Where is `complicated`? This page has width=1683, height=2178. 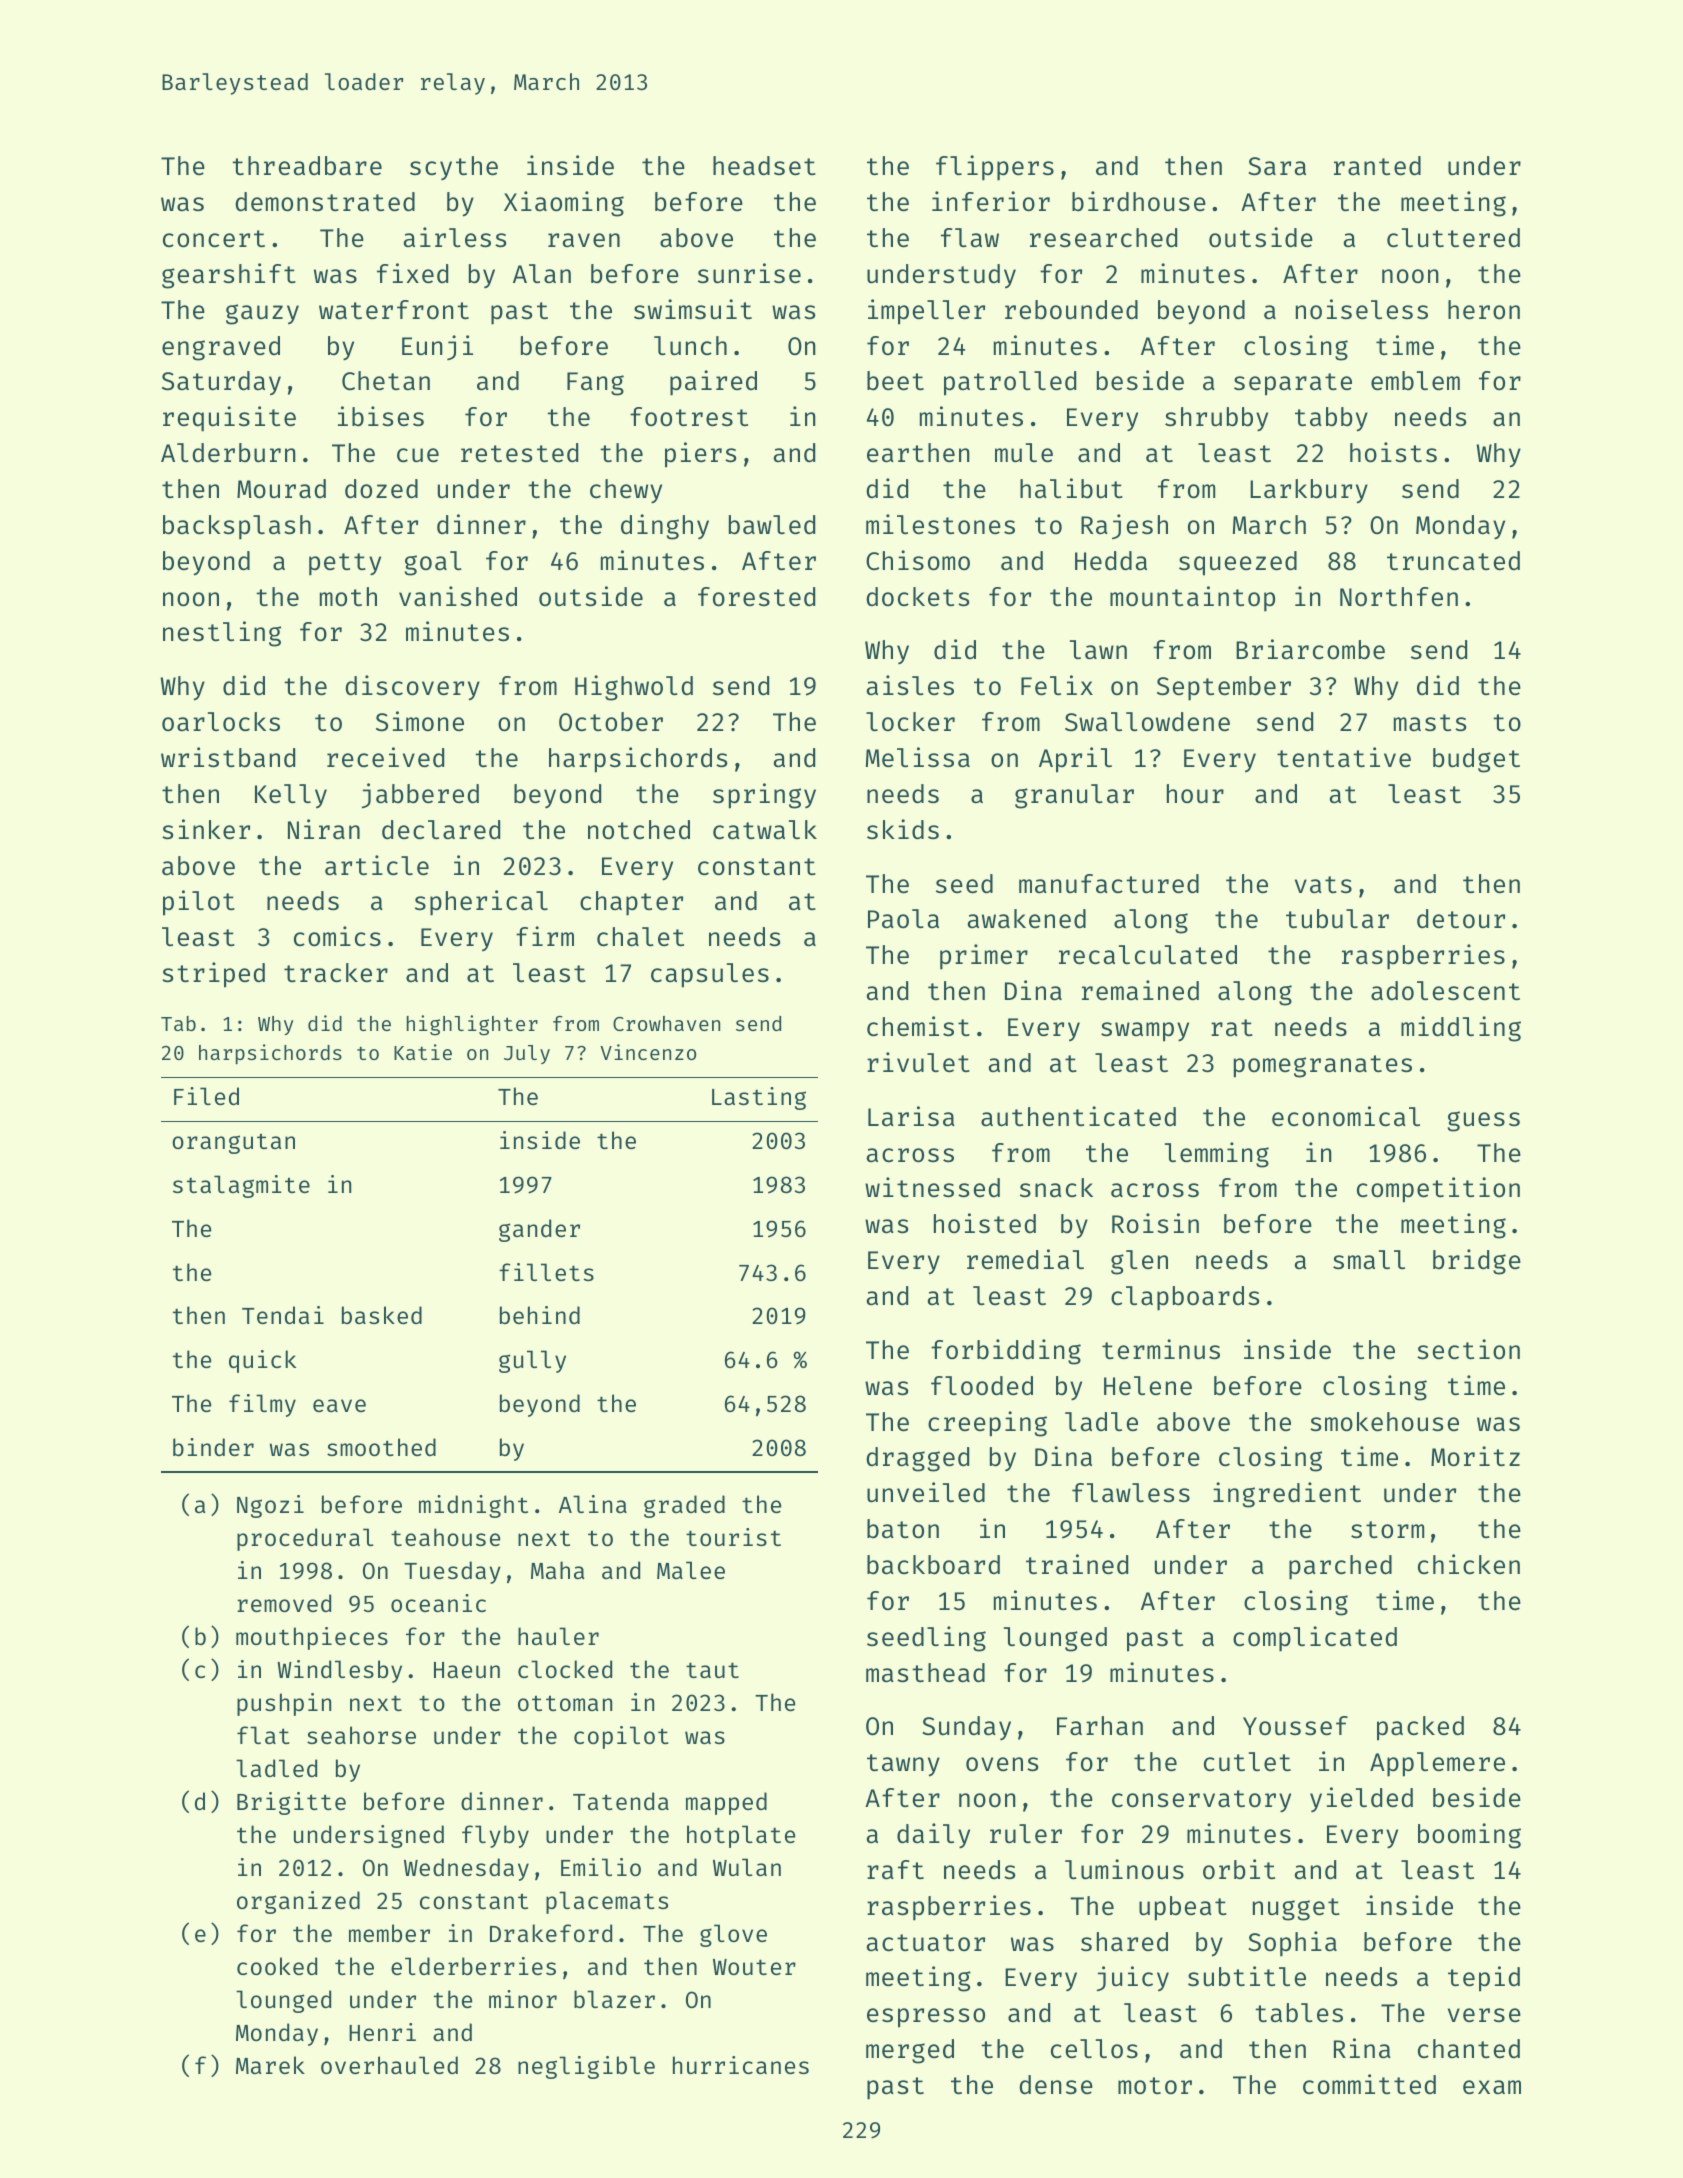 complicated is located at coordinates (1315, 1639).
